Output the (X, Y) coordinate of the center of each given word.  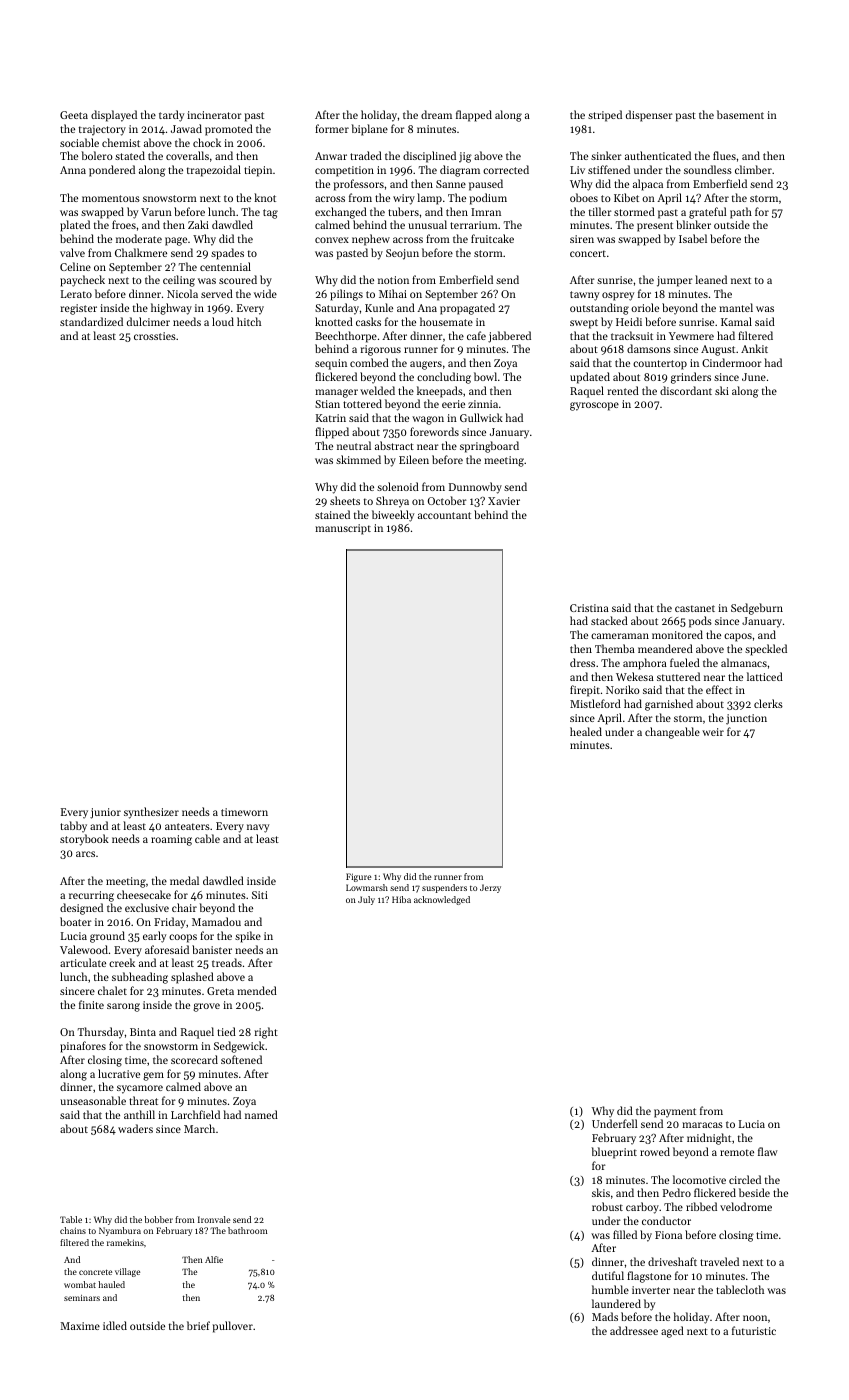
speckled (766, 650)
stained (332, 514)
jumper (675, 281)
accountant (444, 515)
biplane (370, 130)
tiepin (258, 171)
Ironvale (214, 1219)
